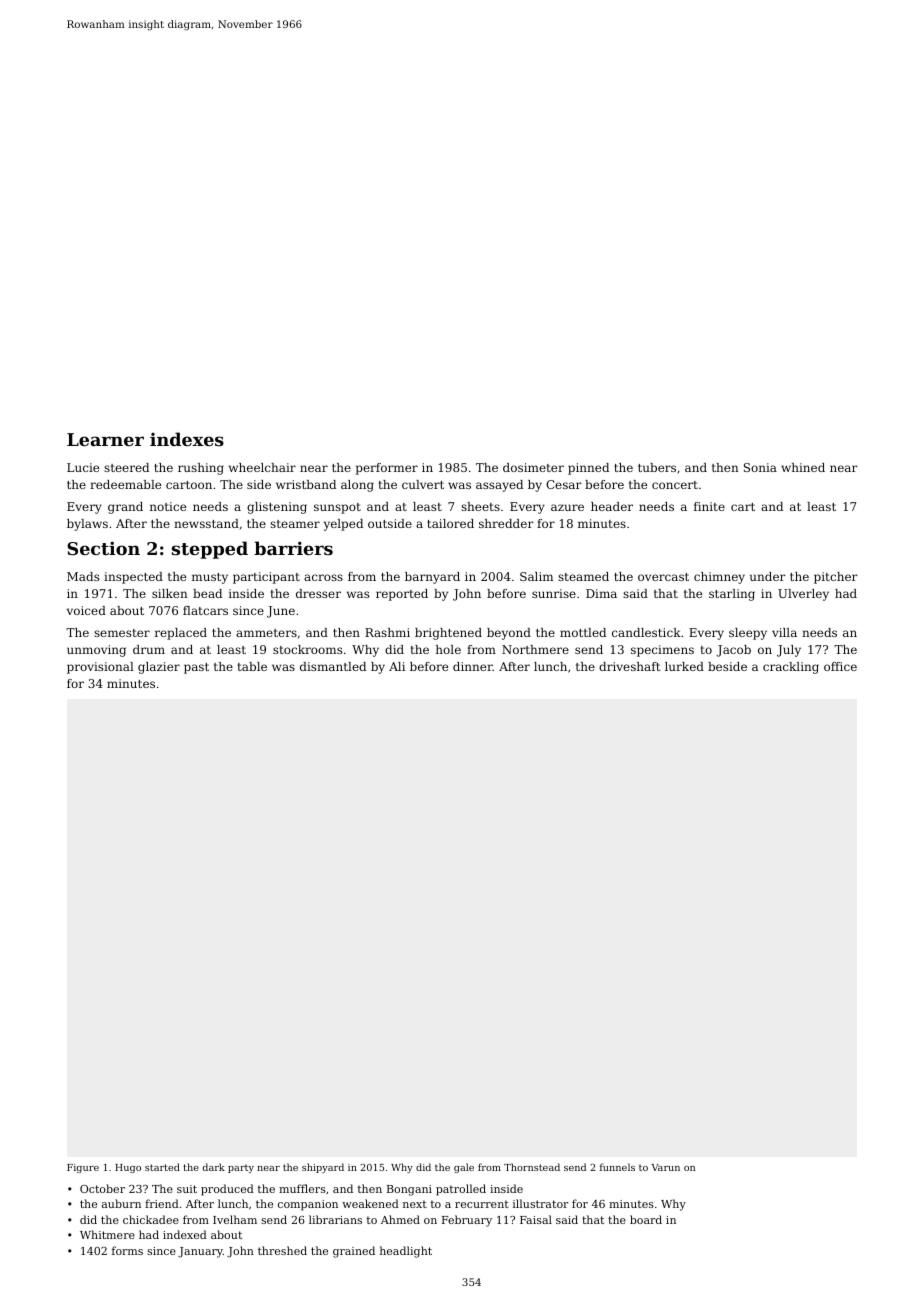 The height and width of the page is (1308, 924). I want to click on Figure, so click(83, 1168).
